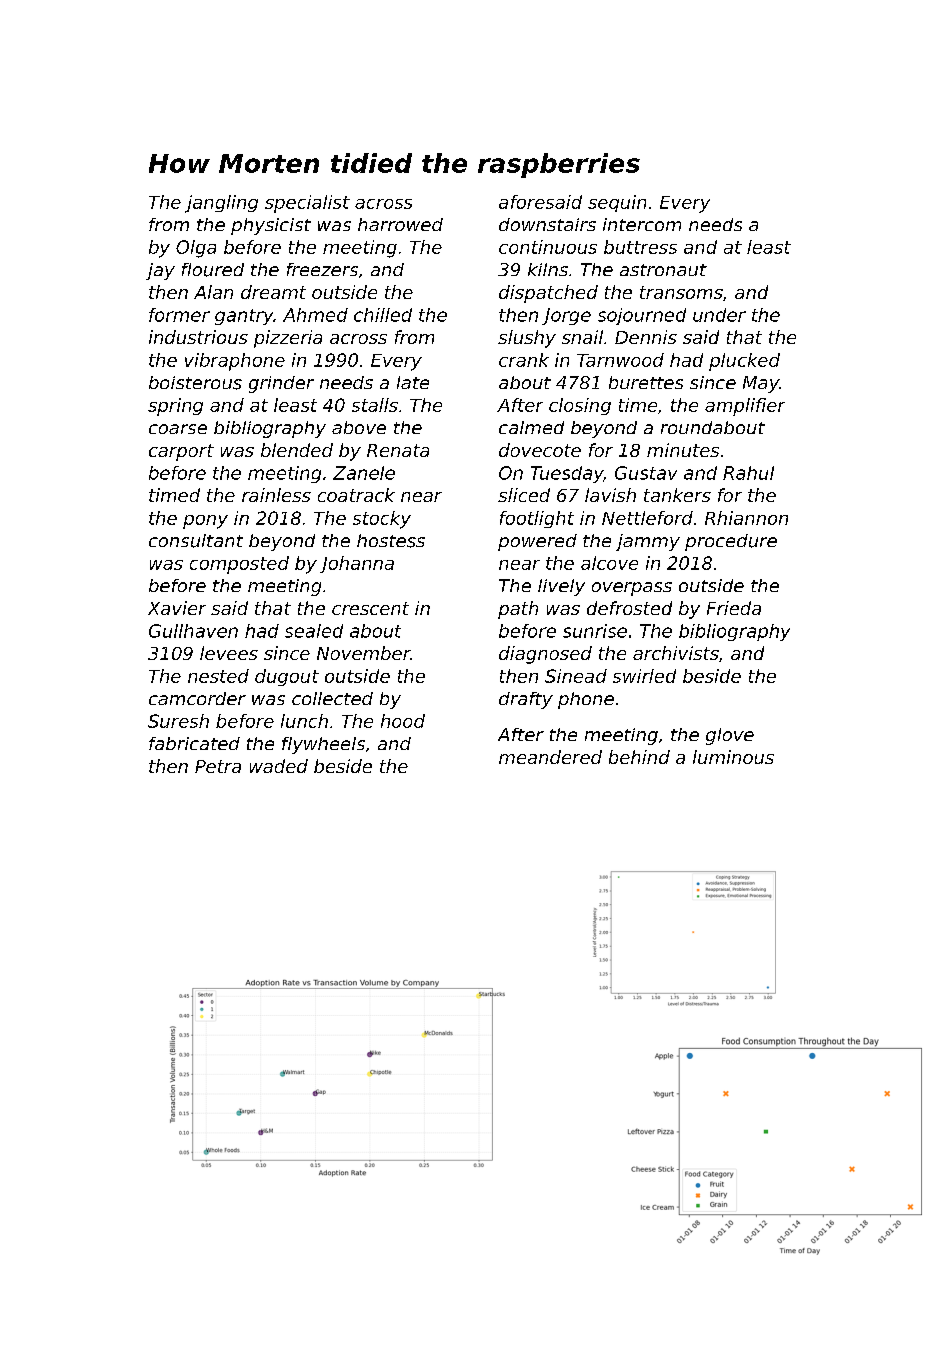  Describe the element at coordinates (617, 203) in the screenshot. I see `sequin` at that location.
